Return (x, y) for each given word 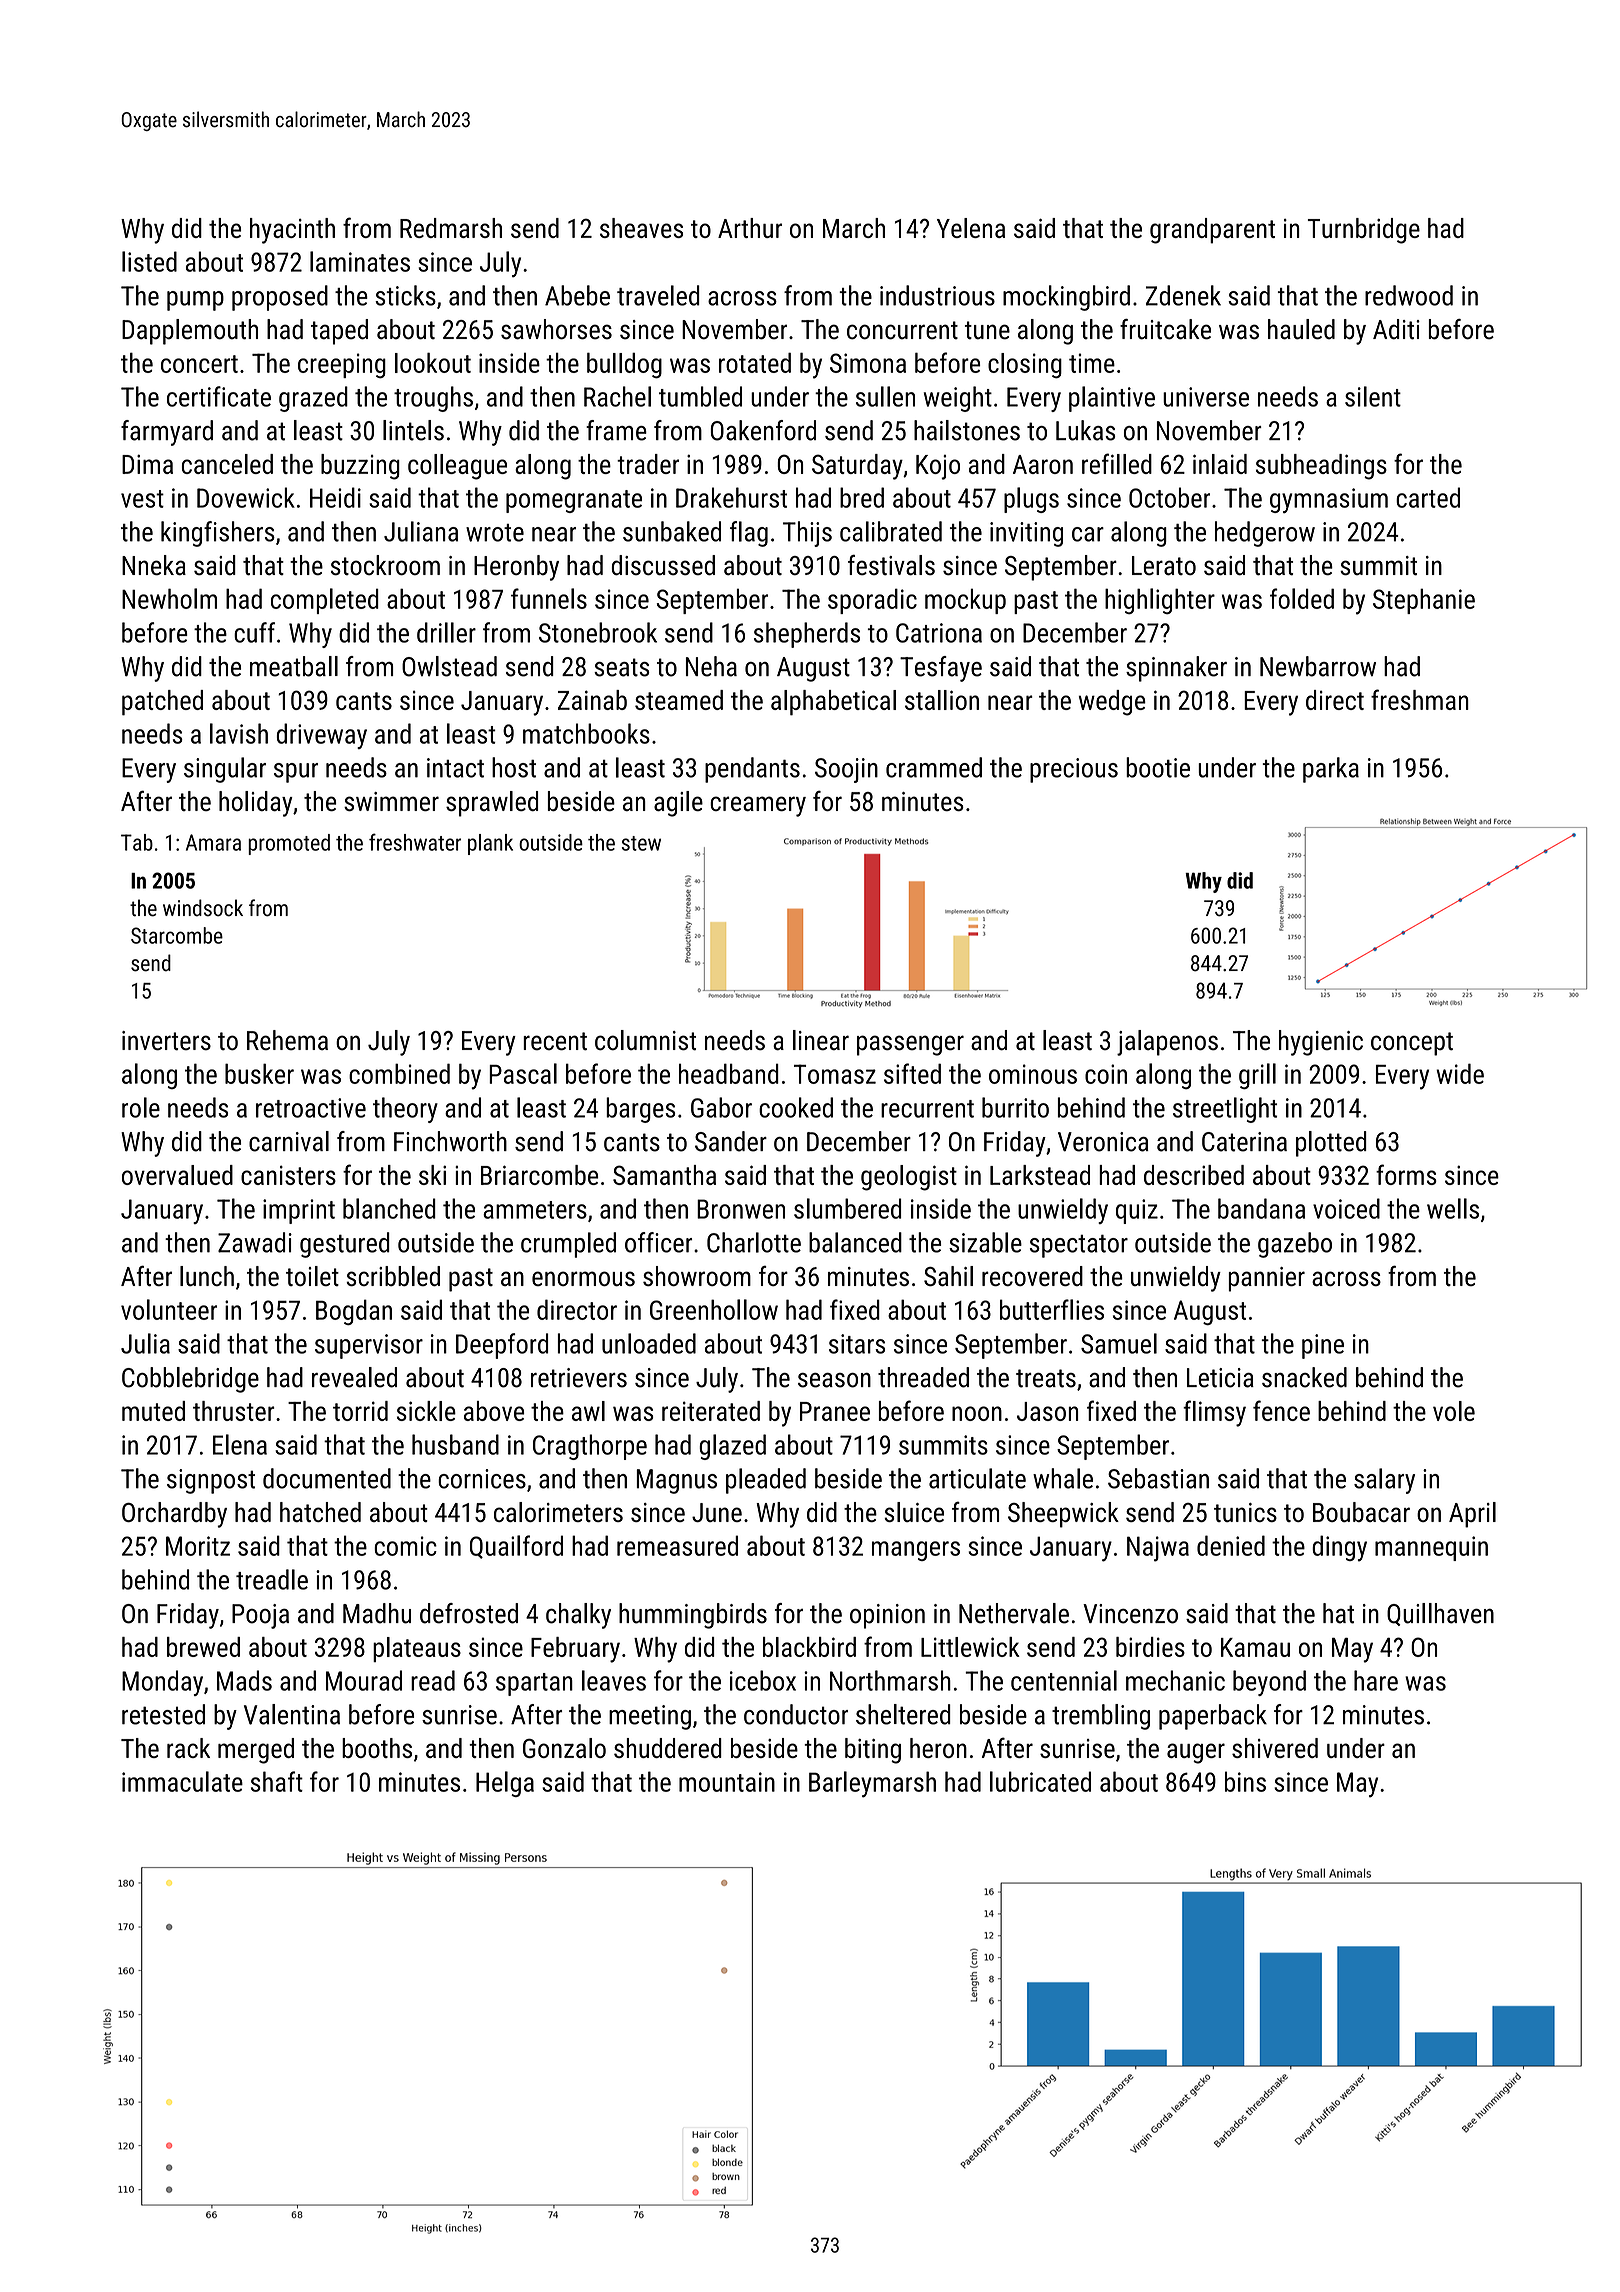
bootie (1158, 767)
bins (1245, 1781)
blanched (389, 1208)
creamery (758, 806)
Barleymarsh (872, 1784)
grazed (313, 399)
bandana (1261, 1208)
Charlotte (754, 1242)
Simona (868, 363)
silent (1373, 396)
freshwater (415, 842)
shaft (277, 1781)
